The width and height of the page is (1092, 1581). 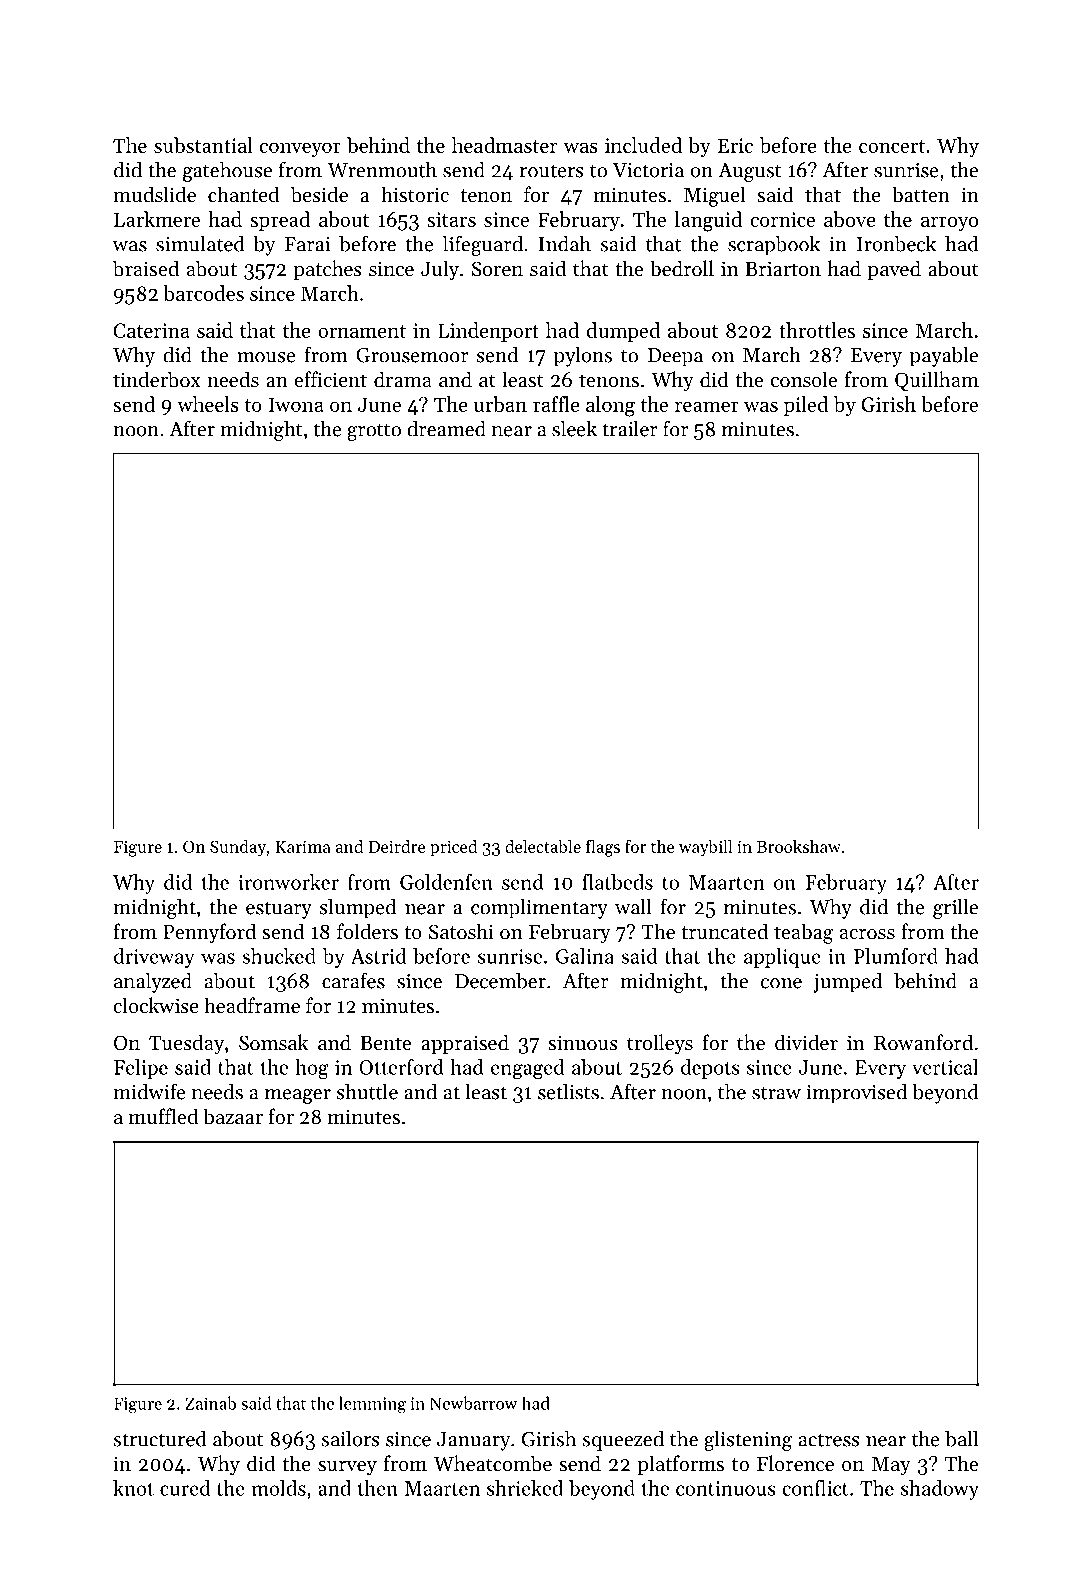 I want to click on platforms, so click(x=680, y=1465).
